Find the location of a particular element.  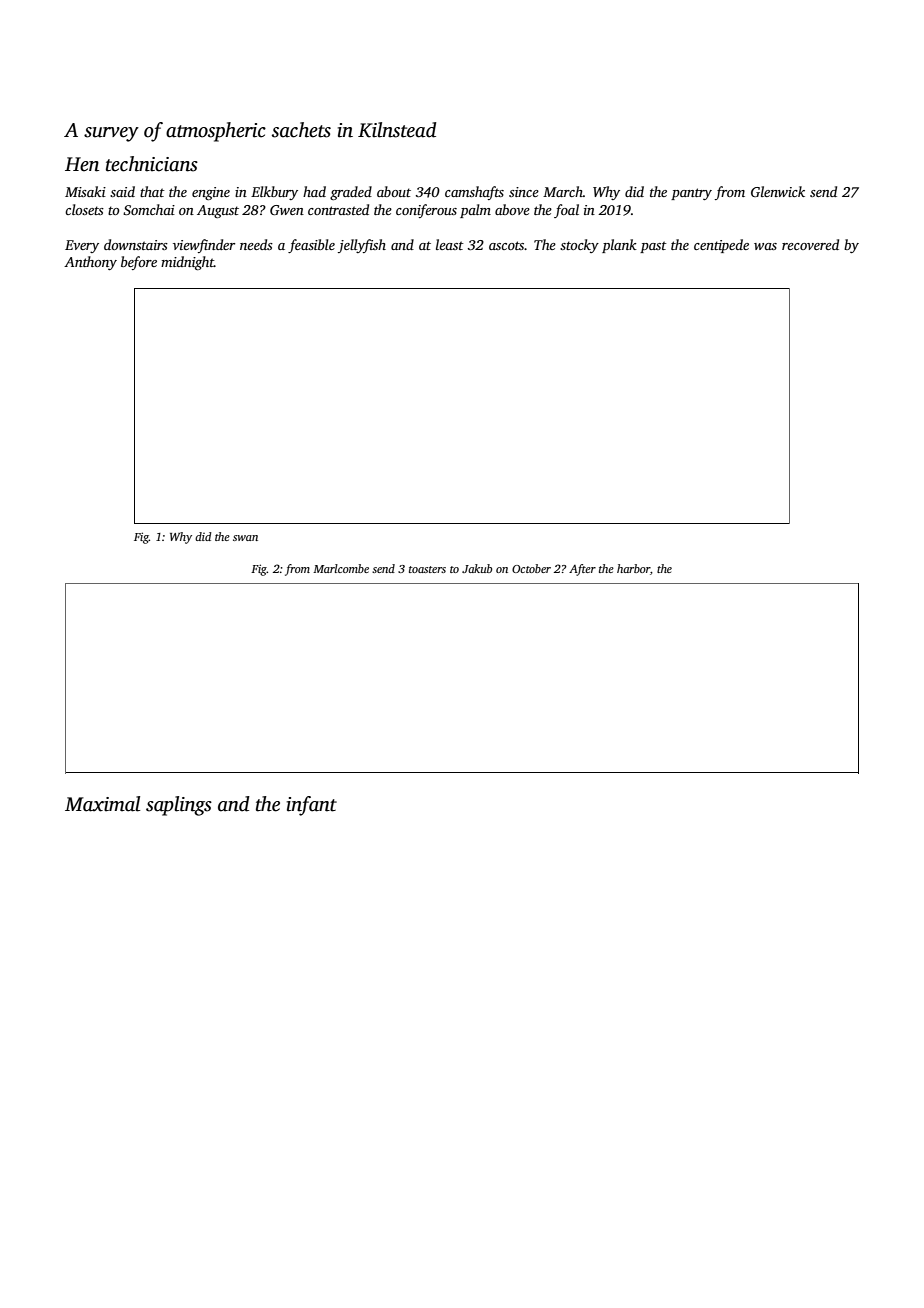

saplings is located at coordinates (179, 806).
